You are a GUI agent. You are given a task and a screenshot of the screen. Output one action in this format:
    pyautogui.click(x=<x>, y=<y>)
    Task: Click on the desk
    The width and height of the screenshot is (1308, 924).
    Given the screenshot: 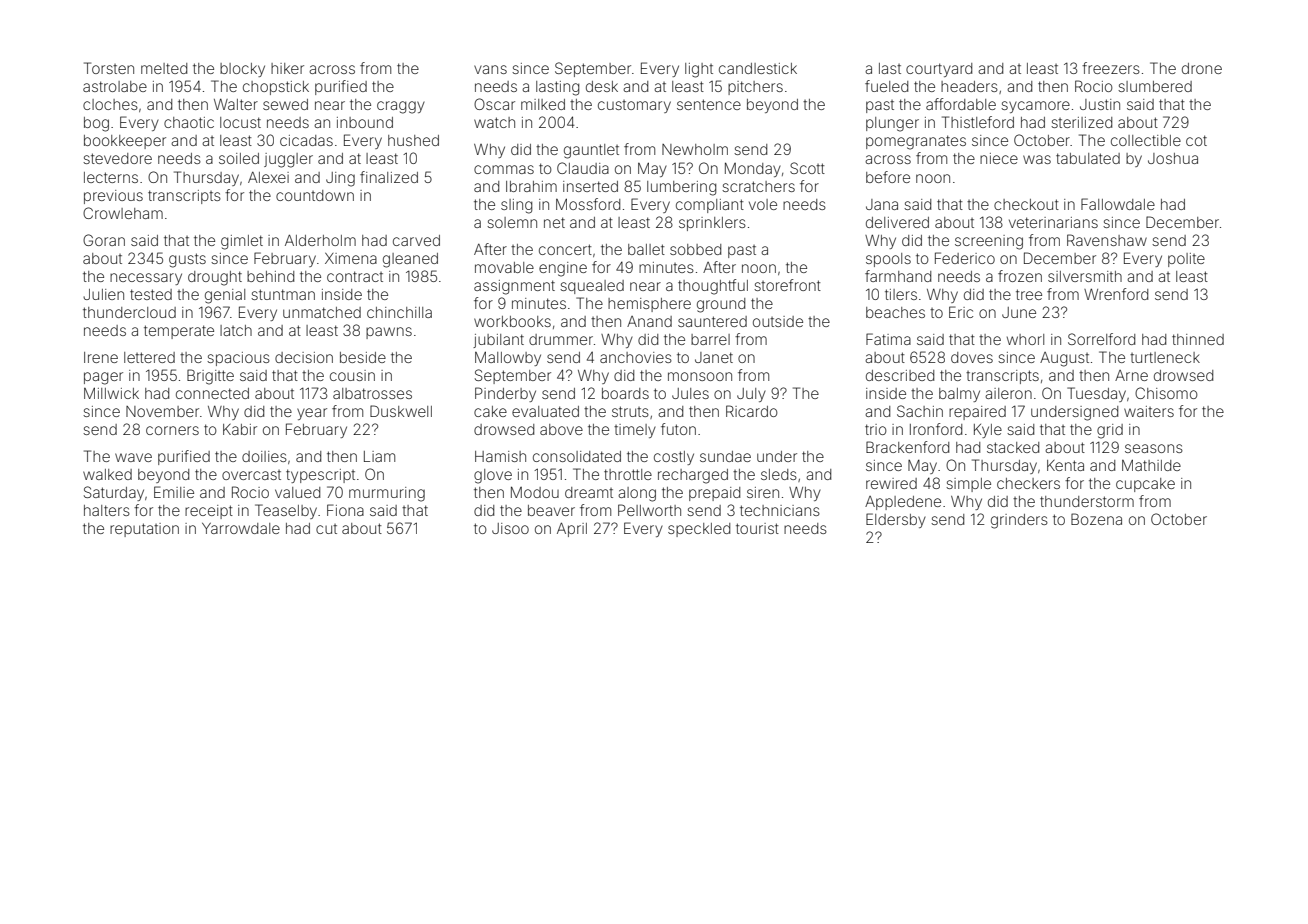 What is the action you would take?
    pyautogui.click(x=602, y=86)
